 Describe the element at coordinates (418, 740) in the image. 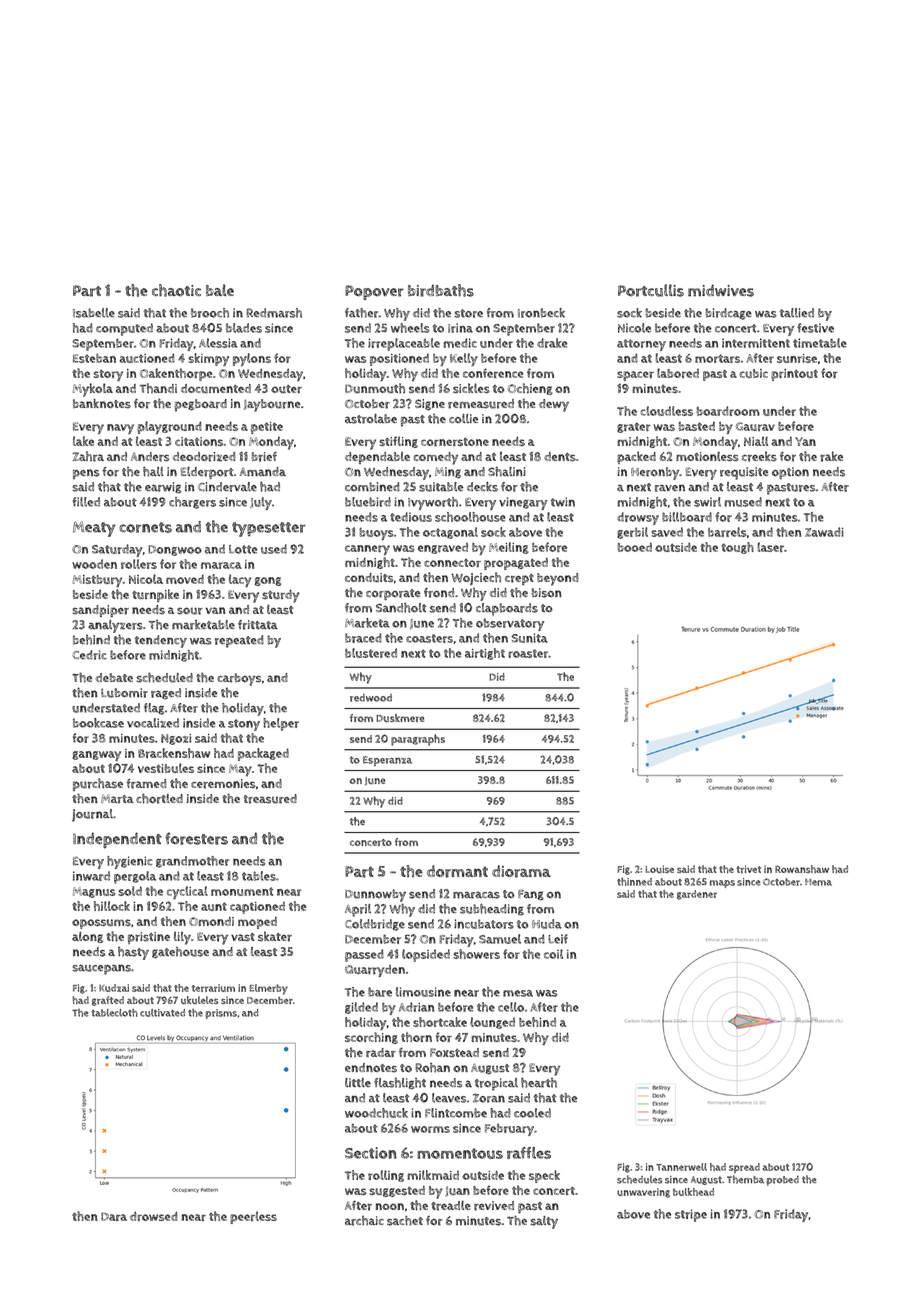

I see `paragraphs` at that location.
